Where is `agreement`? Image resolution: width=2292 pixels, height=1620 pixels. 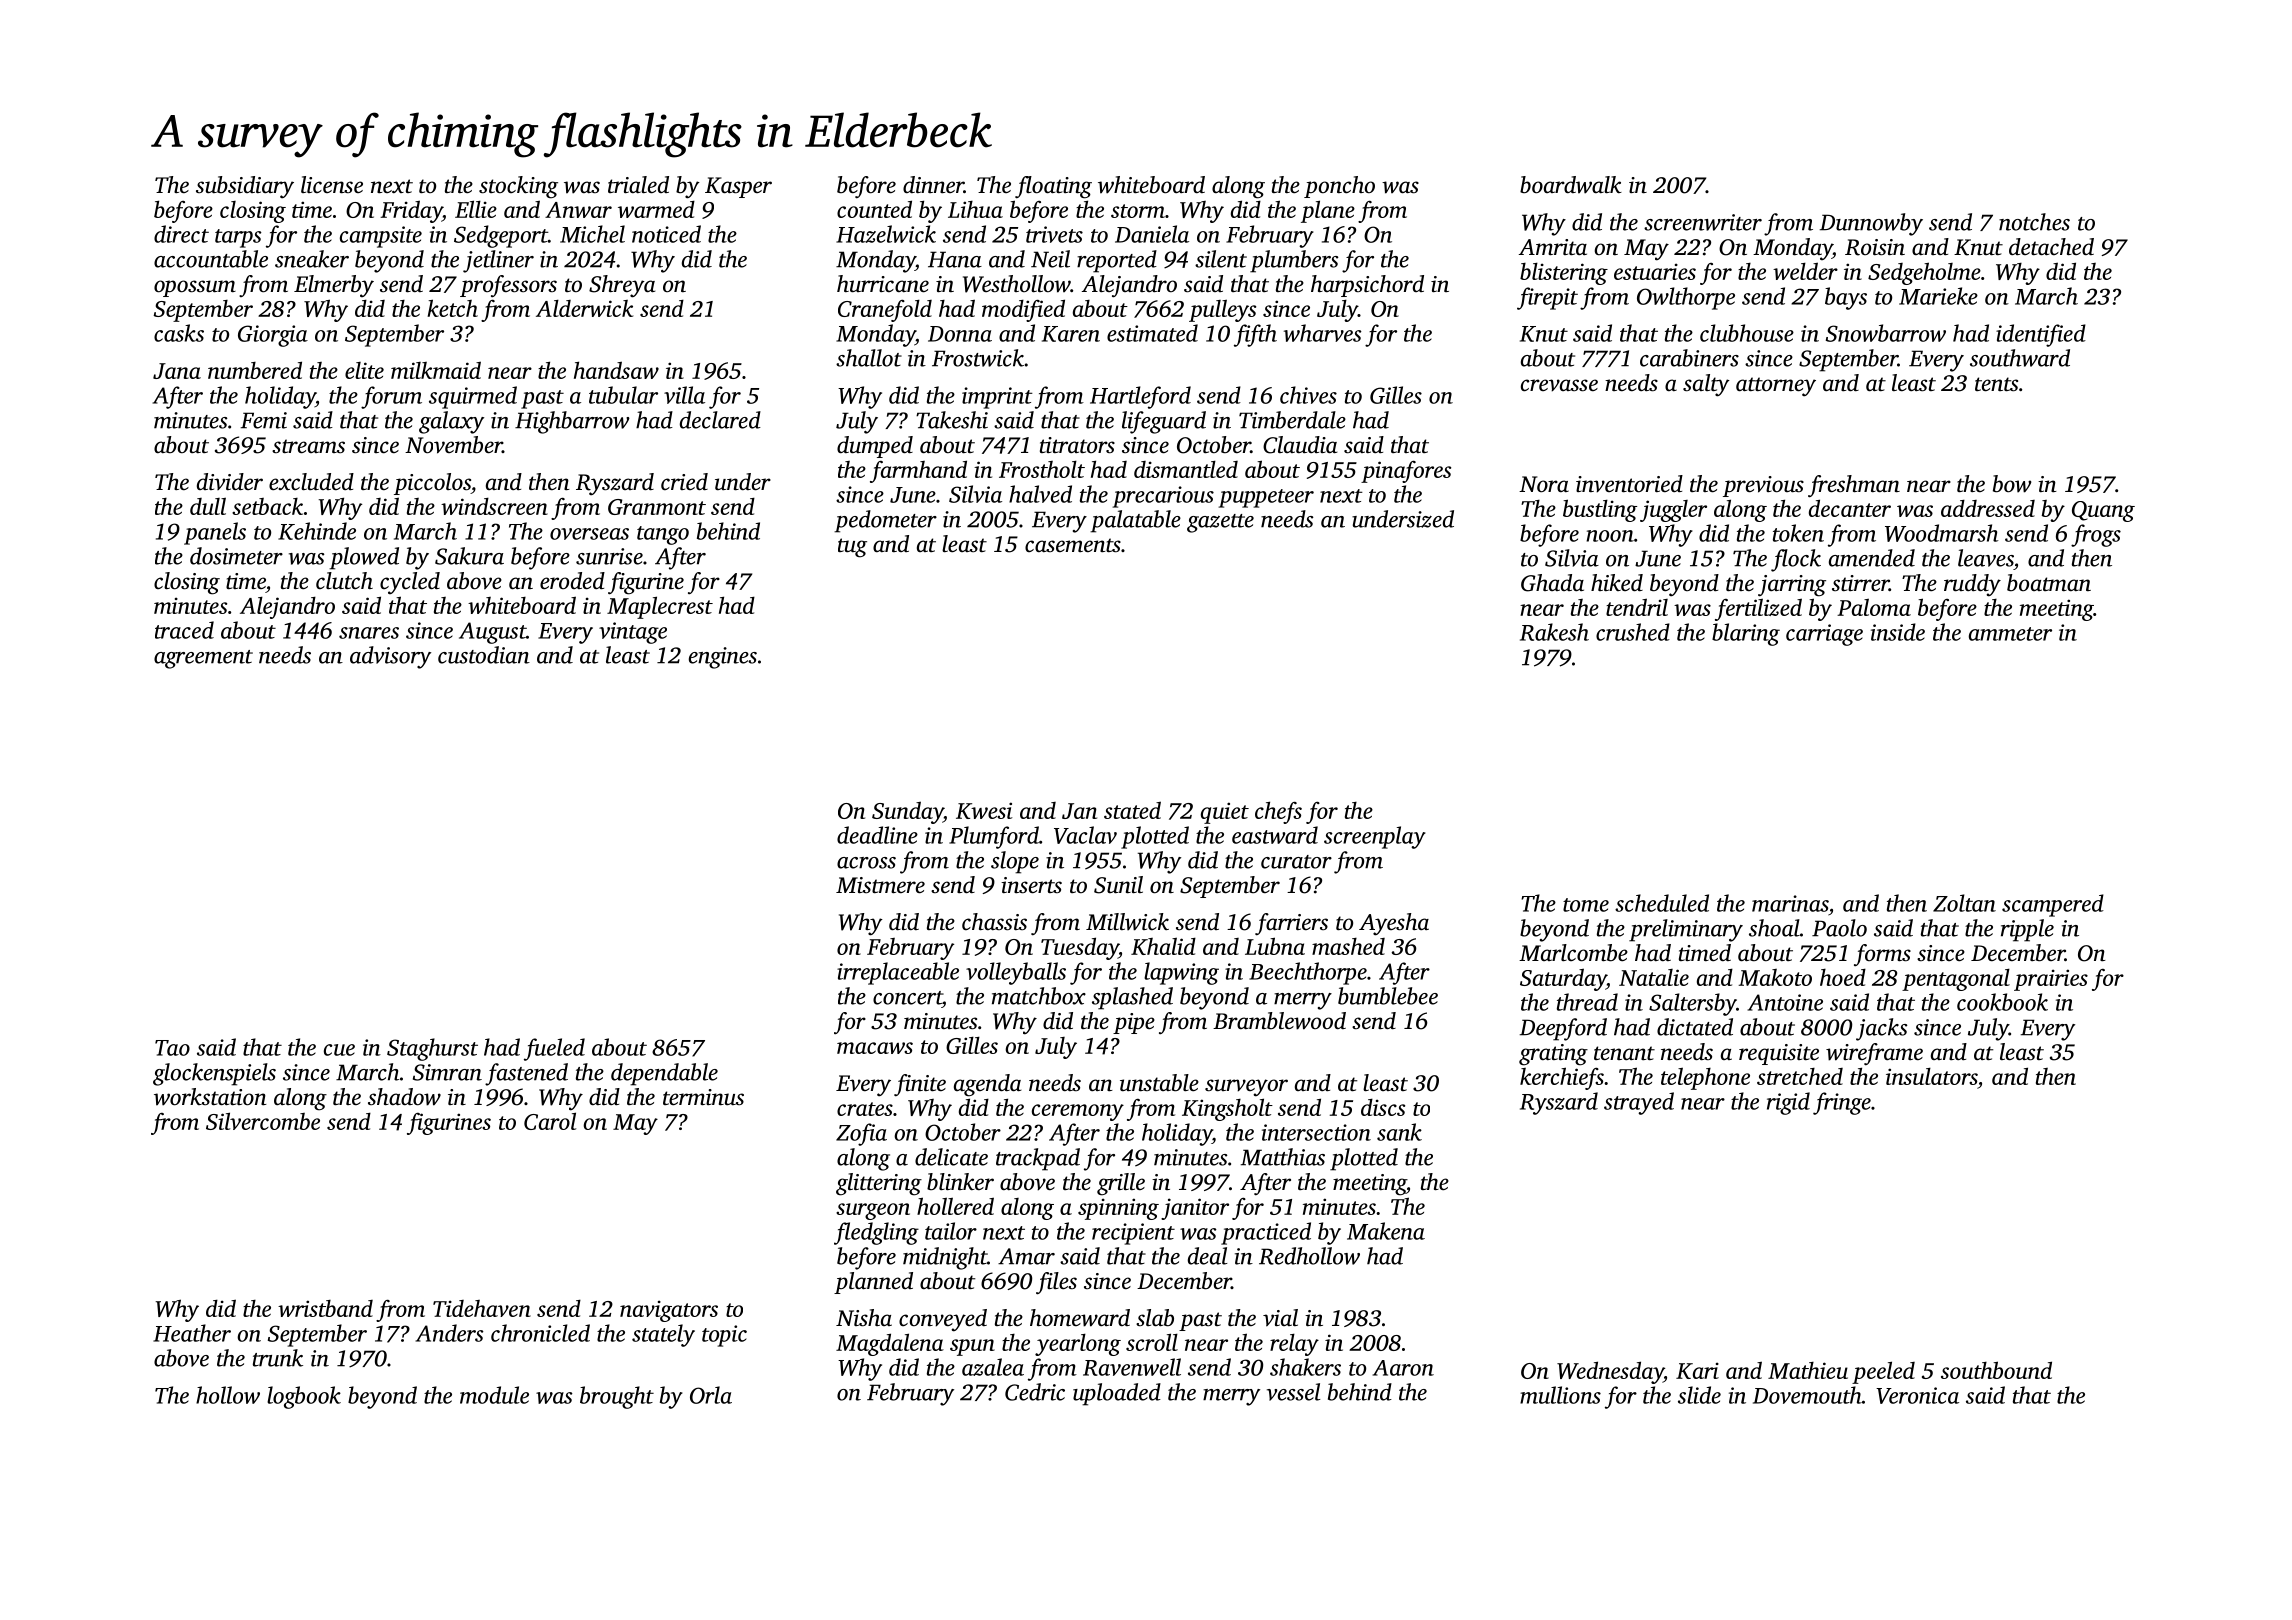
agreement is located at coordinates (203, 659).
